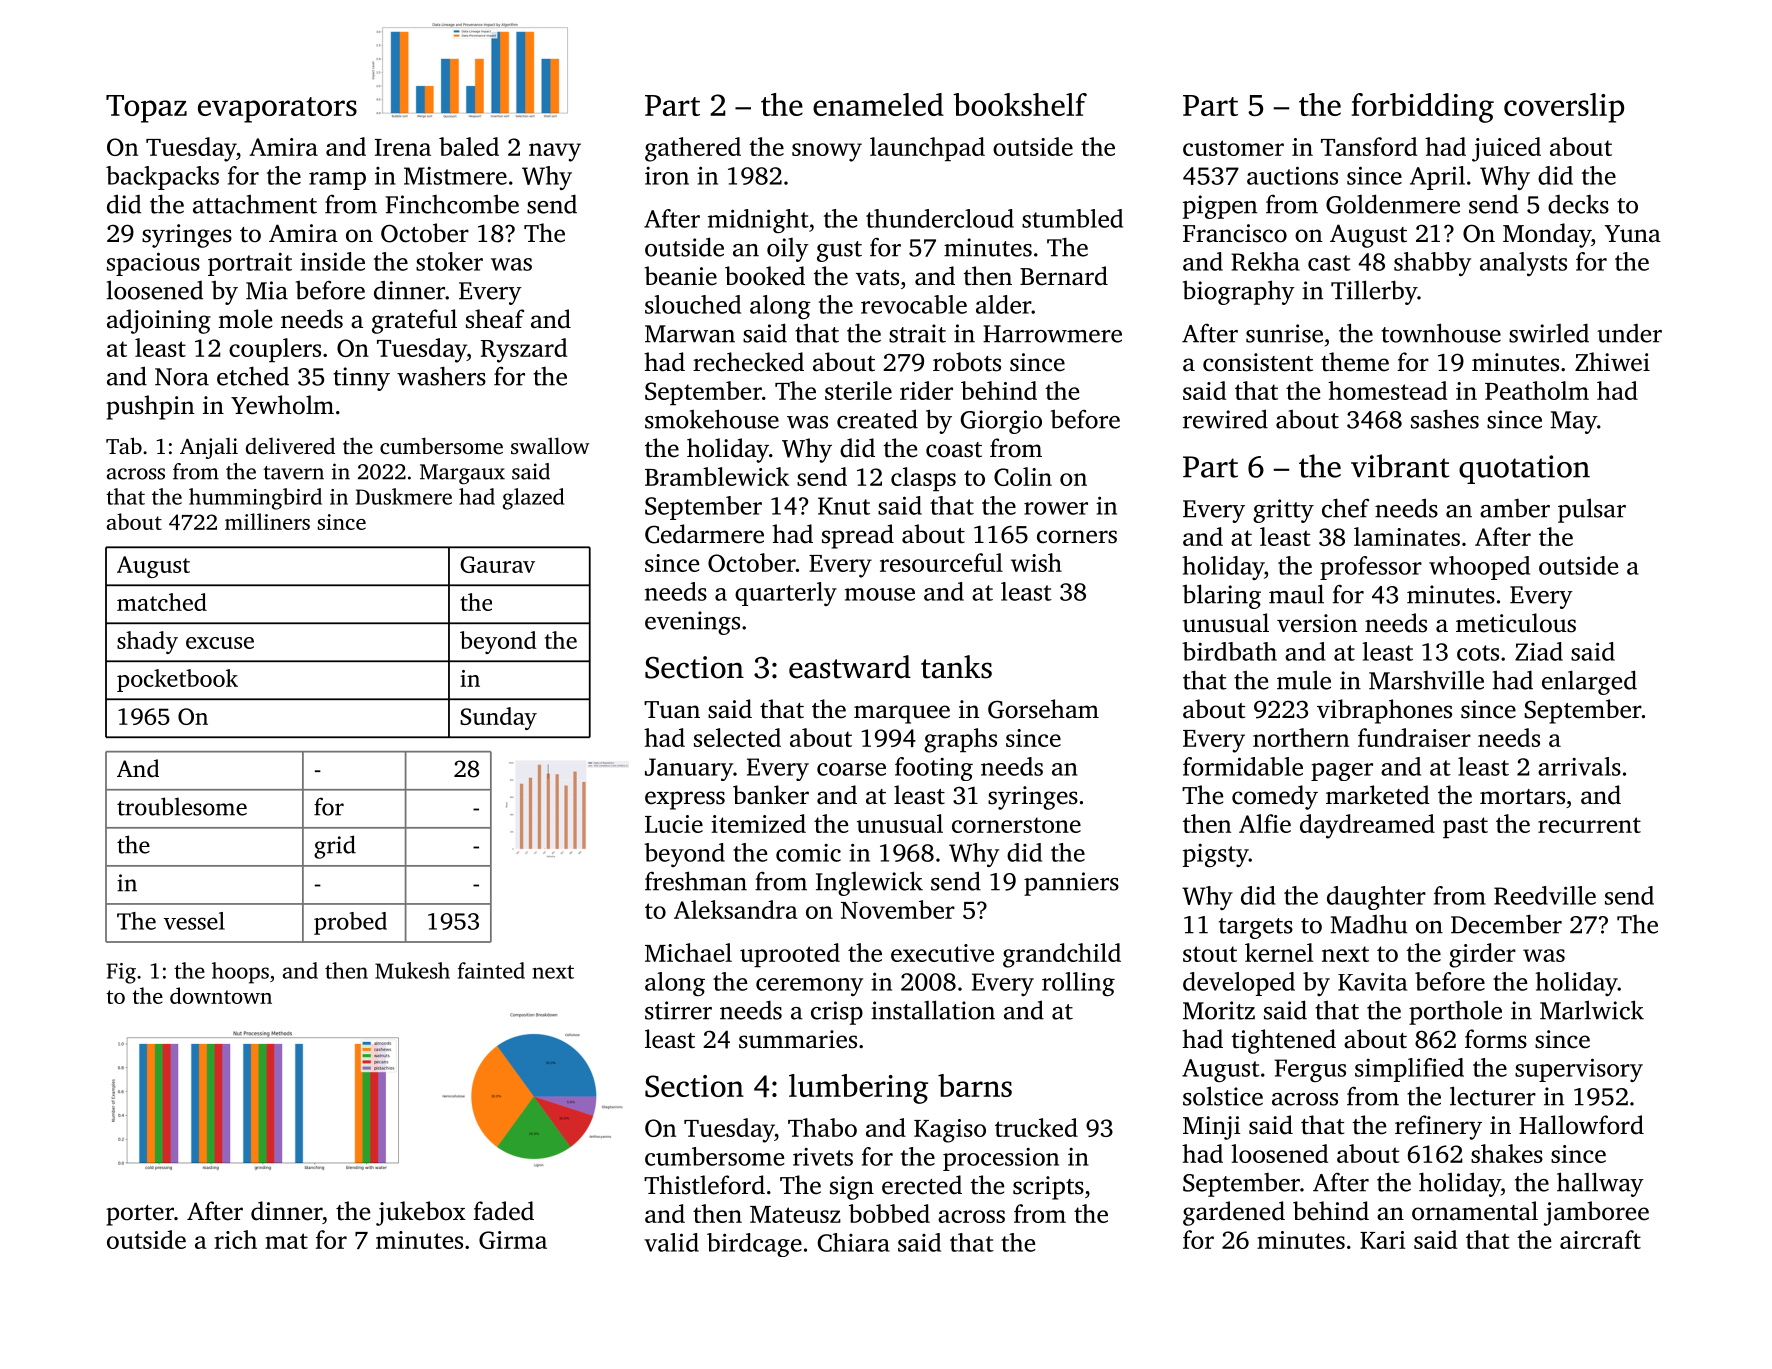  What do you see at coordinates (182, 806) in the screenshot?
I see `troublesome` at bounding box center [182, 806].
